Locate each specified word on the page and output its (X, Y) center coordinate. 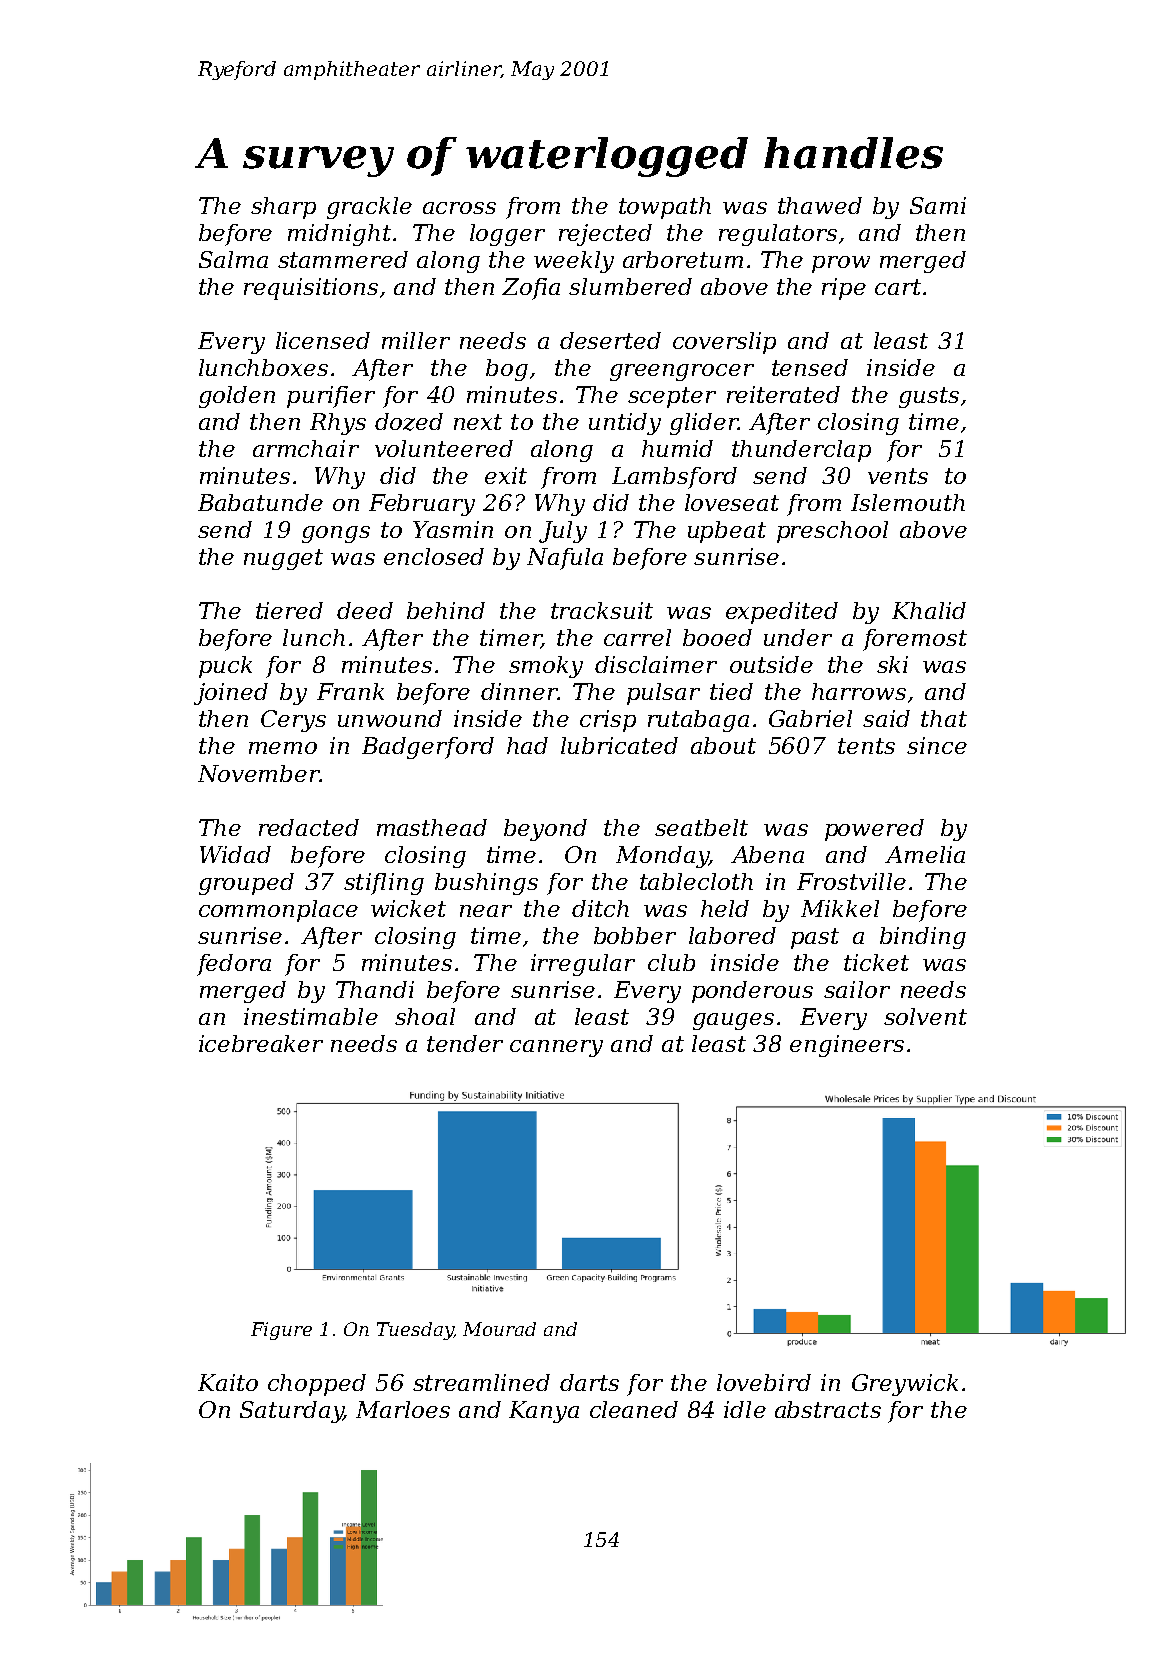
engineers (847, 1046)
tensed (810, 367)
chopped (317, 1385)
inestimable (311, 1016)
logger (507, 235)
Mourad (499, 1329)
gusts (929, 397)
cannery (556, 1048)
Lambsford (674, 478)
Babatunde (260, 502)
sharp (283, 208)
